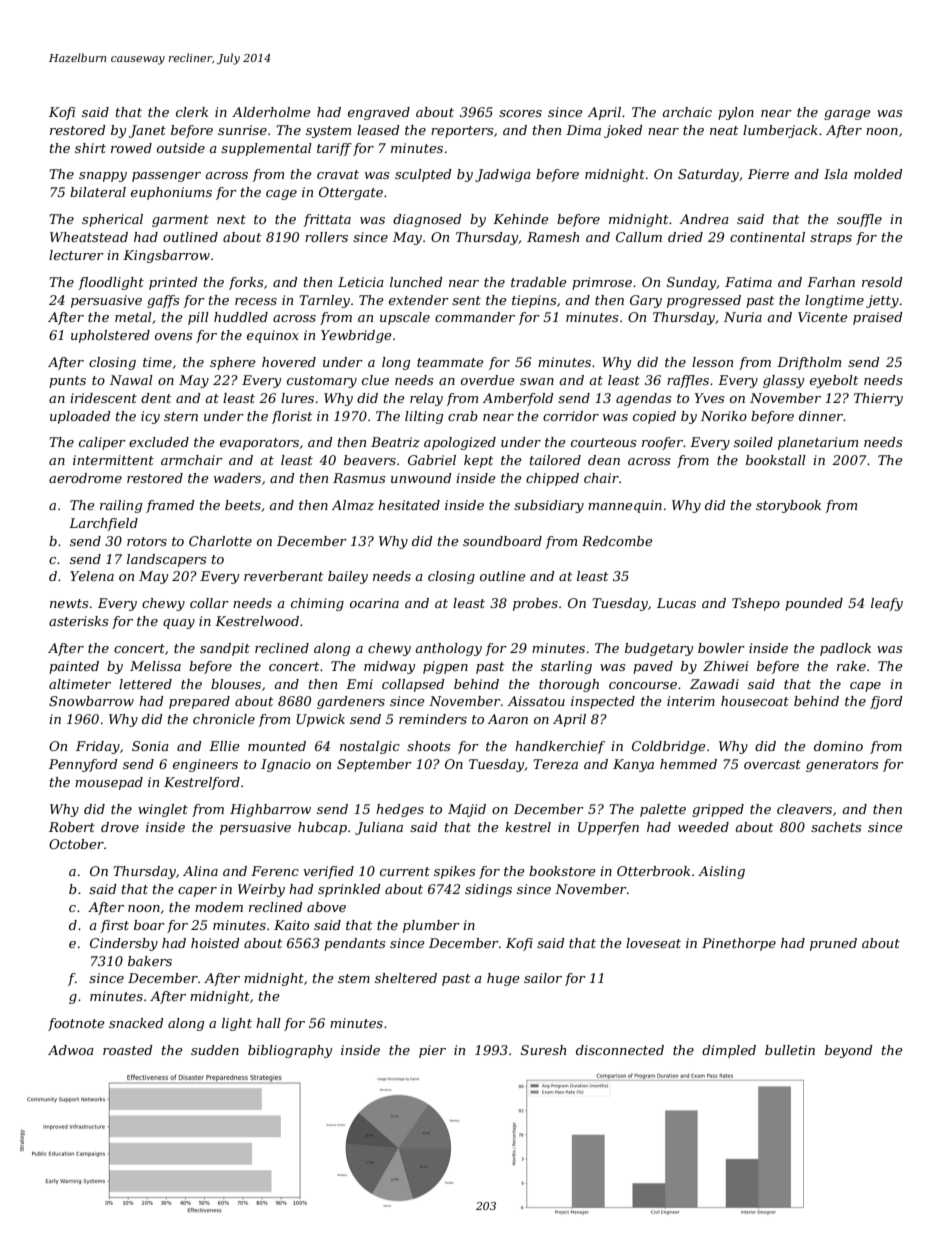 This screenshot has width=952, height=1233. What do you see at coordinates (847, 115) in the screenshot?
I see `garage` at bounding box center [847, 115].
